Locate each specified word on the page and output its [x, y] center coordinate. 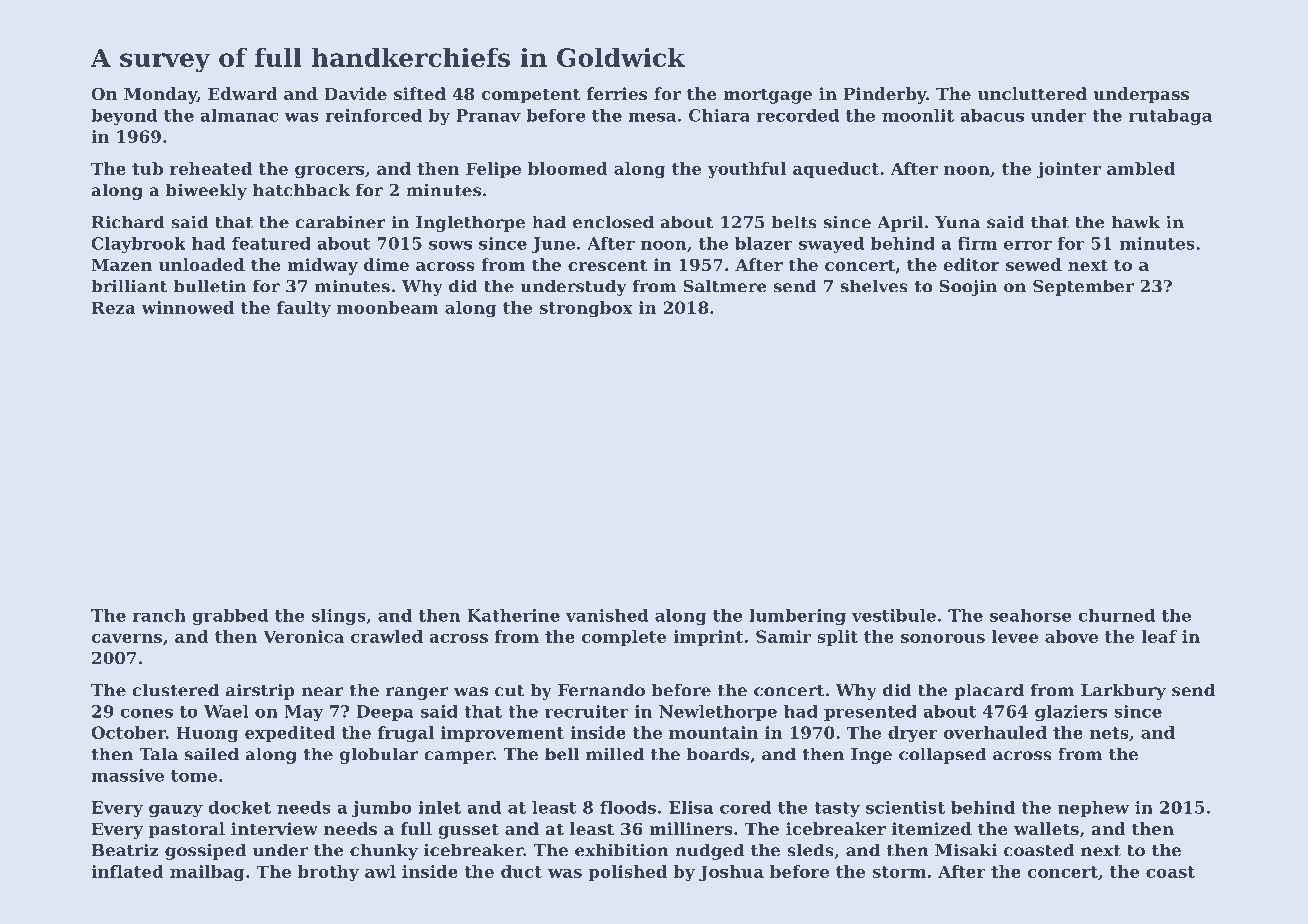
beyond [124, 117]
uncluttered [1032, 93]
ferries [617, 93]
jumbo [382, 809]
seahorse [1031, 615]
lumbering [797, 617]
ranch [159, 615]
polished [627, 873]
